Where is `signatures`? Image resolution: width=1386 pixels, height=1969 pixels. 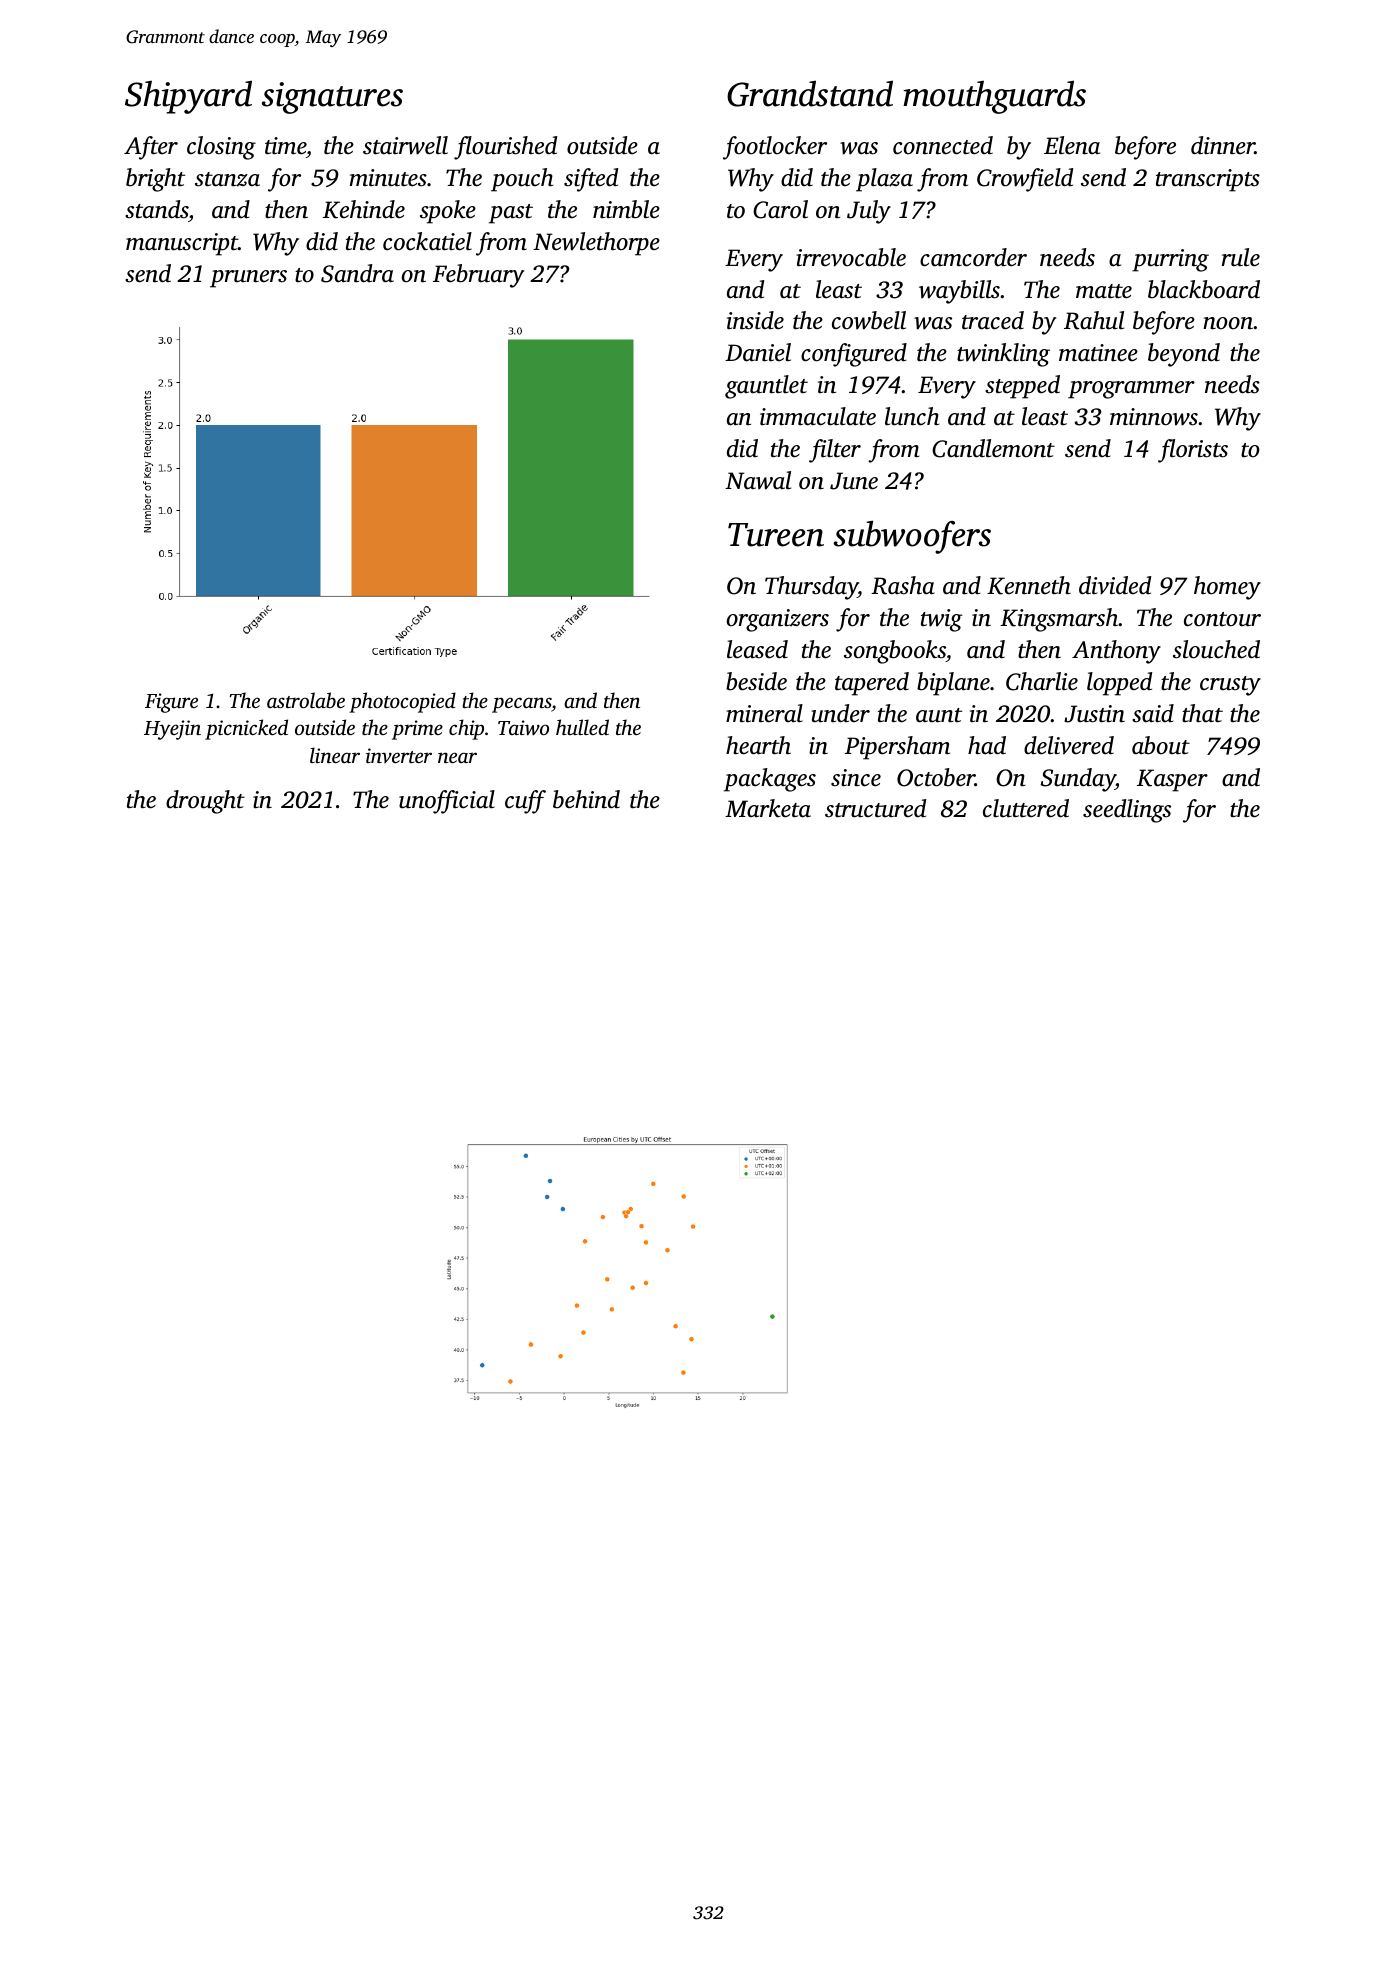
signatures is located at coordinates (332, 98).
